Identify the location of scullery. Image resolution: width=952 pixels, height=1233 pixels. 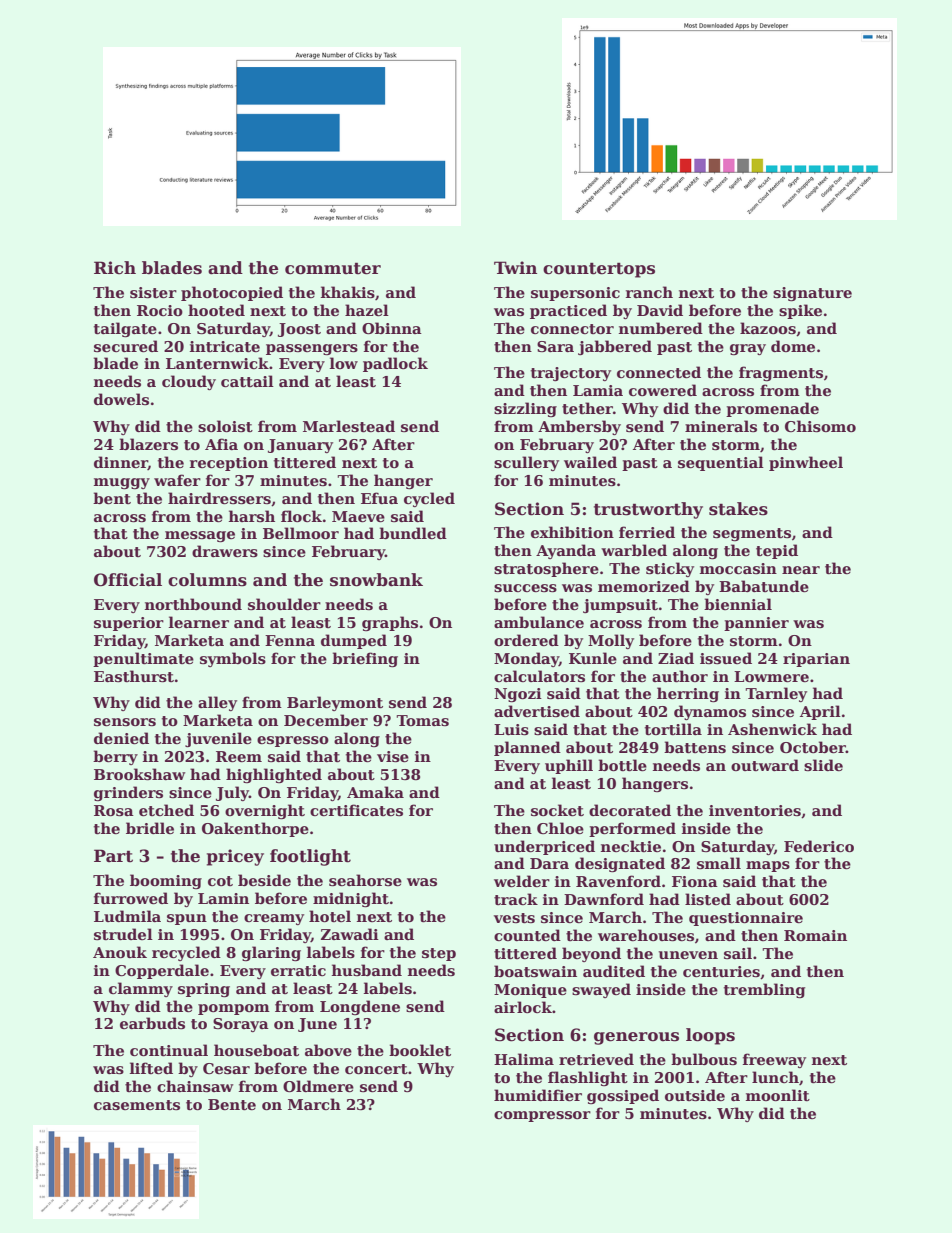
(526, 463).
